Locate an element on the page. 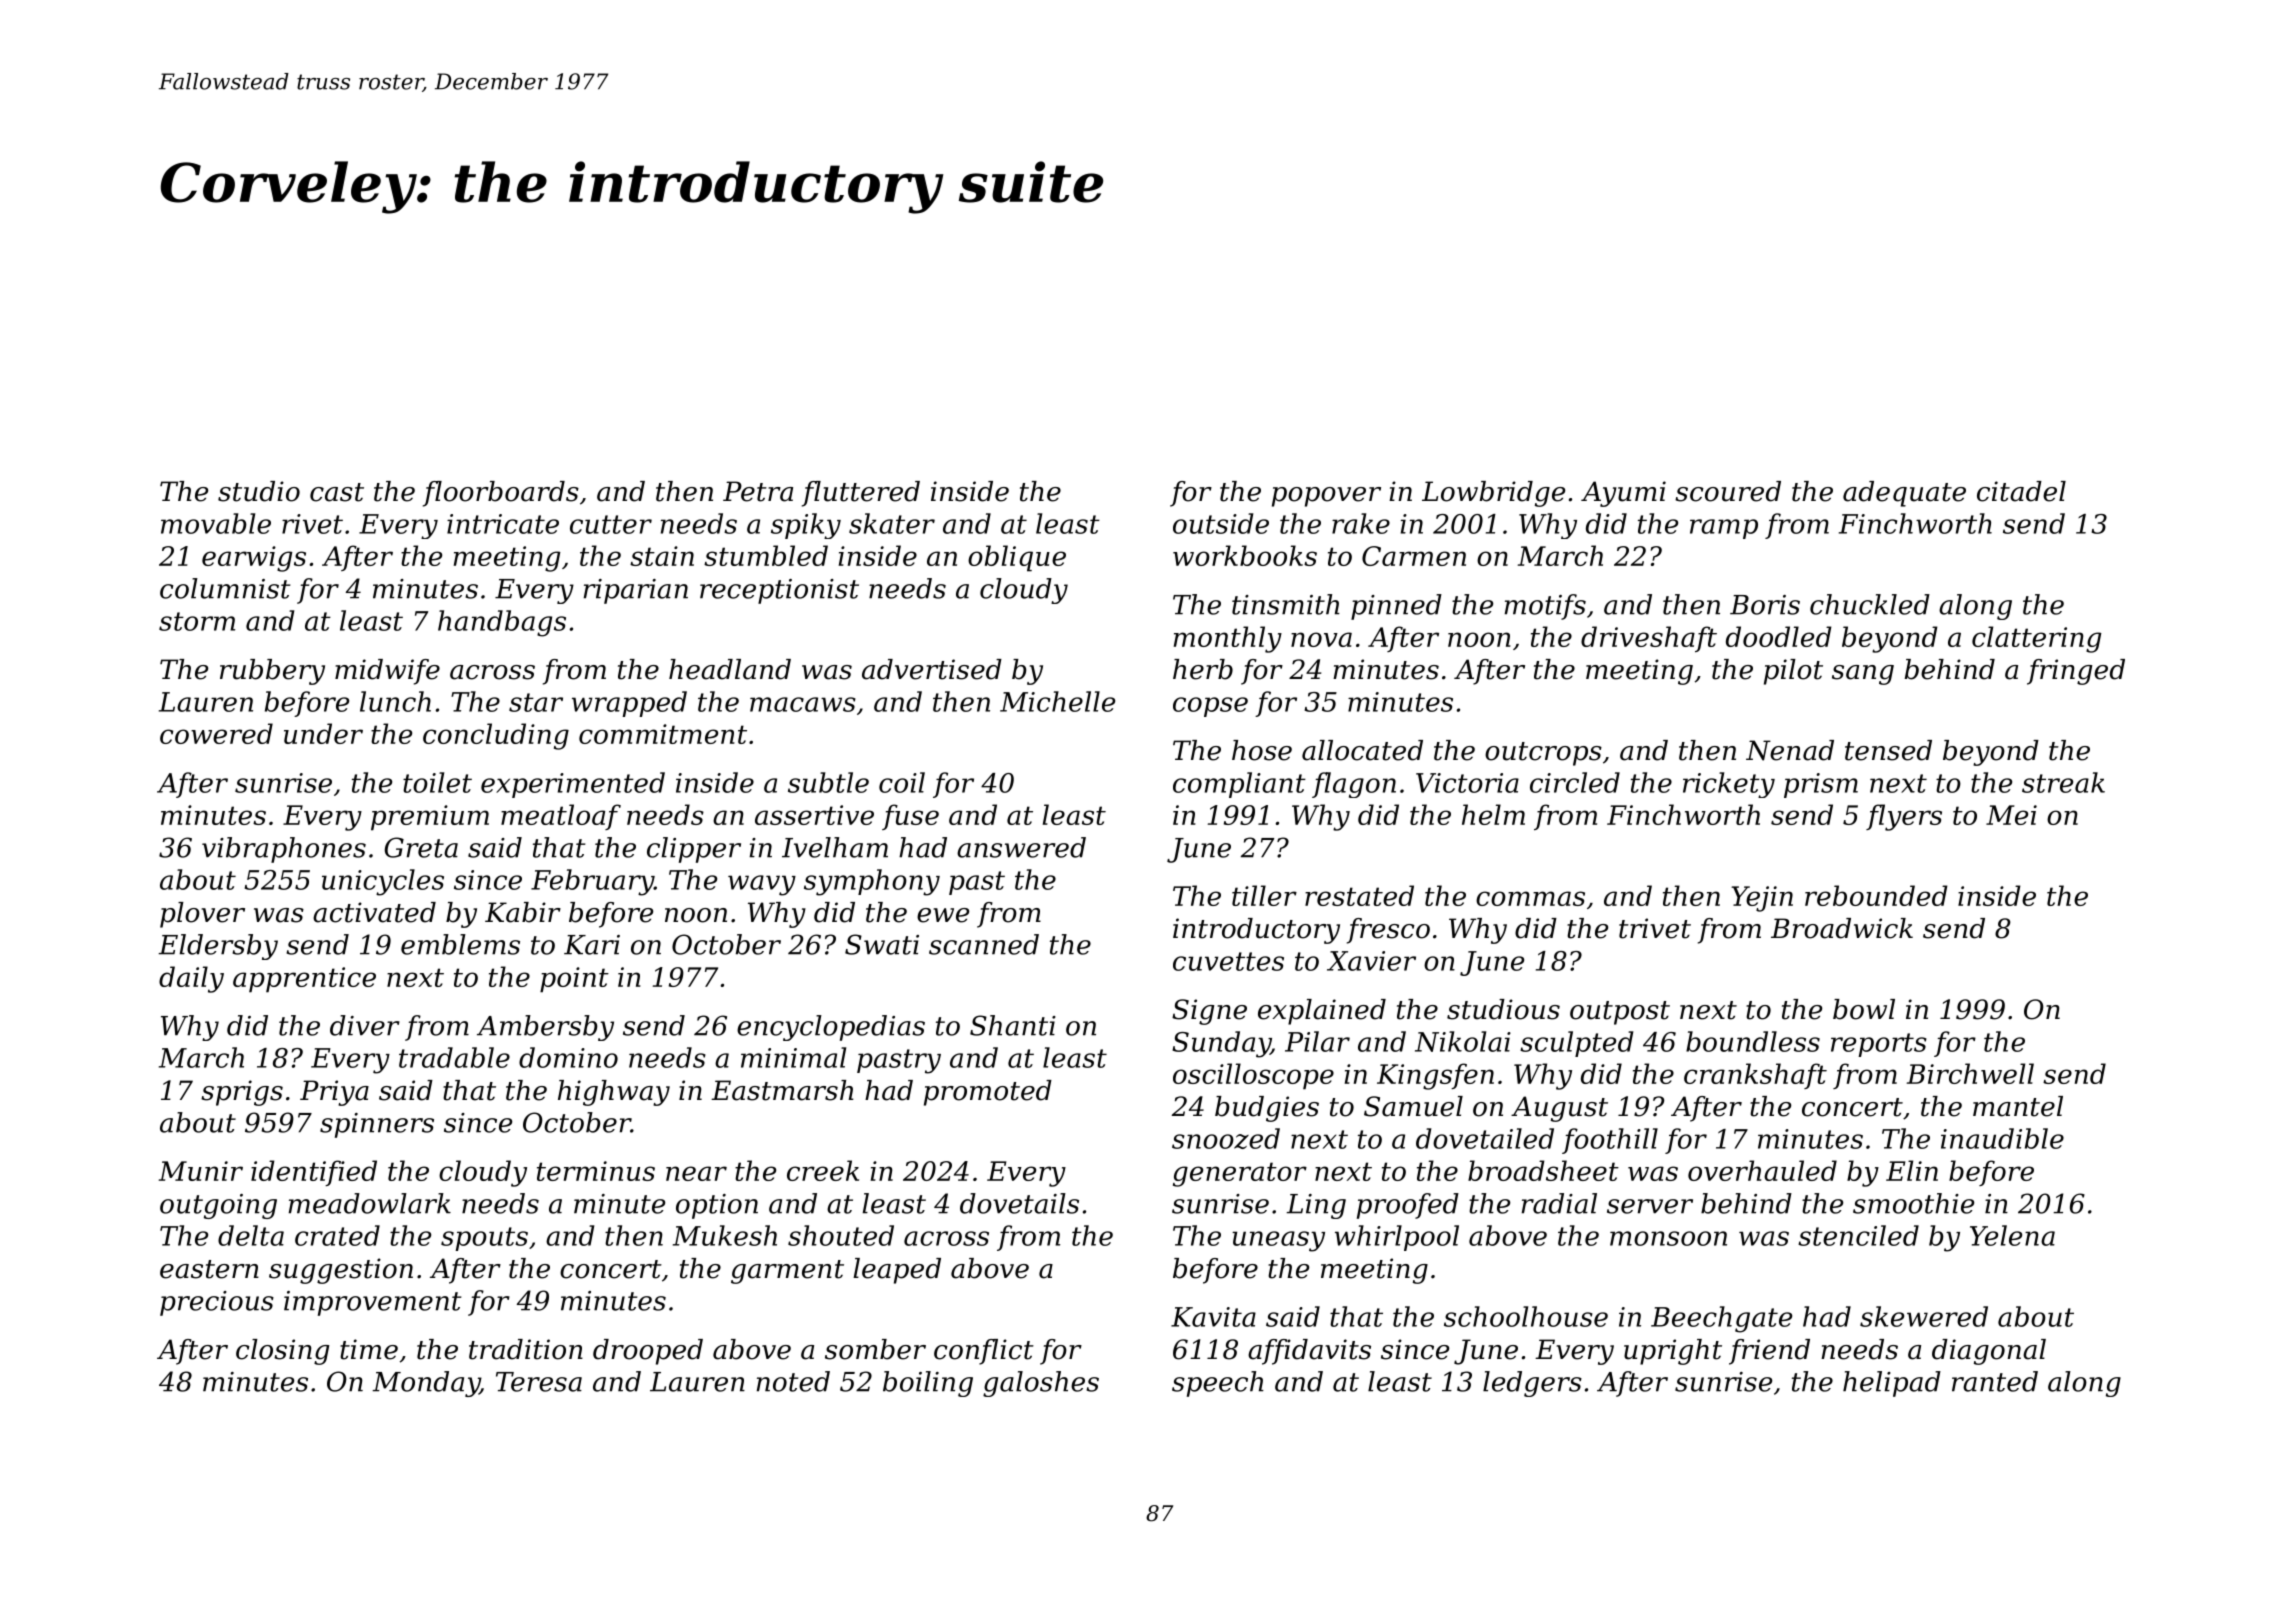 The image size is (2292, 1620). ledgers is located at coordinates (1532, 1384).
